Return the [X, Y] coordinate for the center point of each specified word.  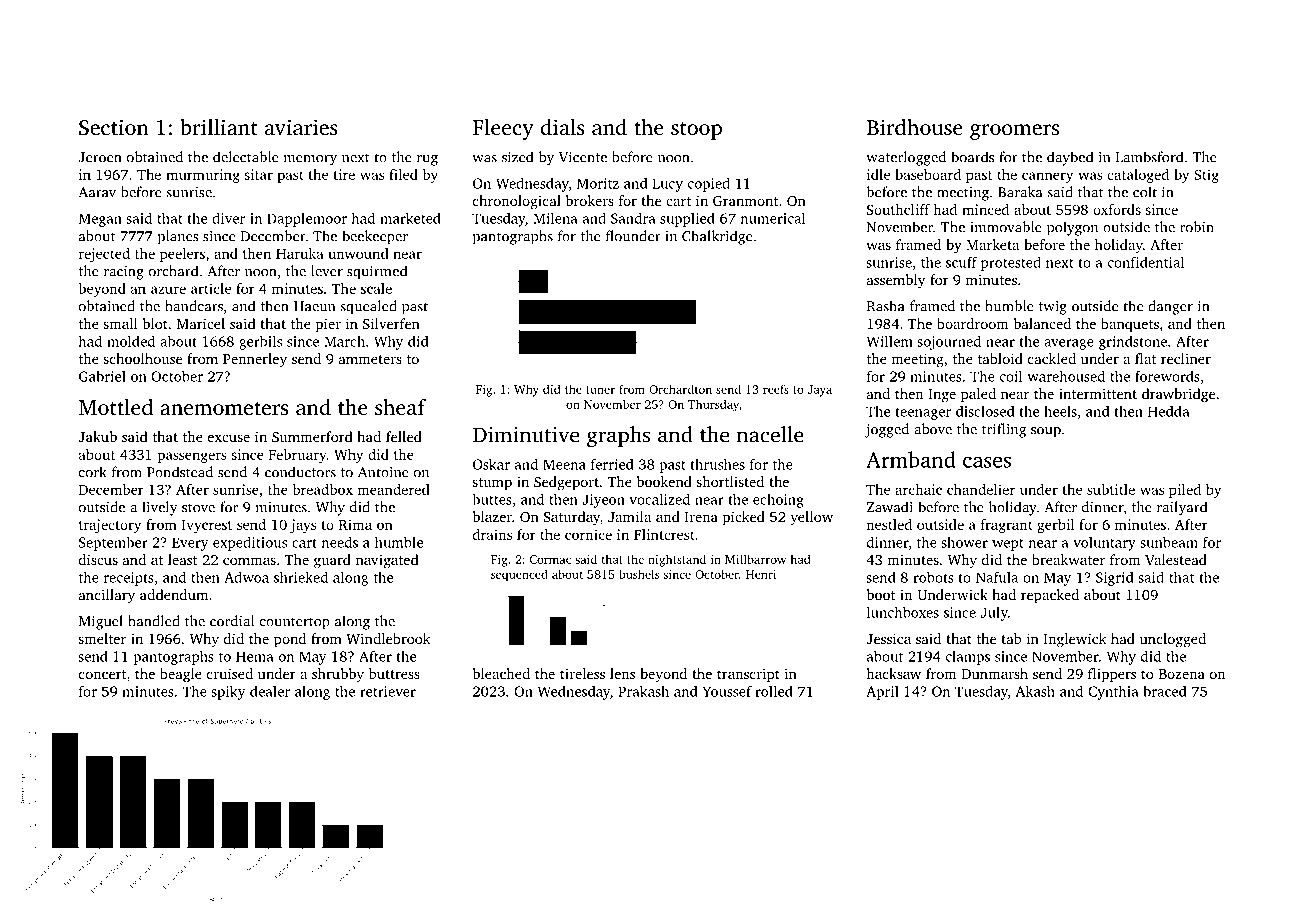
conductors [300, 472]
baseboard [928, 174]
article [211, 288]
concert [103, 674]
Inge [942, 396]
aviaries [301, 127]
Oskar [491, 464]
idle [878, 174]
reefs [776, 389]
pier [328, 325]
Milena [555, 218]
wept [1008, 545]
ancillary [107, 596]
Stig [1206, 176]
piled [1185, 491]
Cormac [550, 559]
